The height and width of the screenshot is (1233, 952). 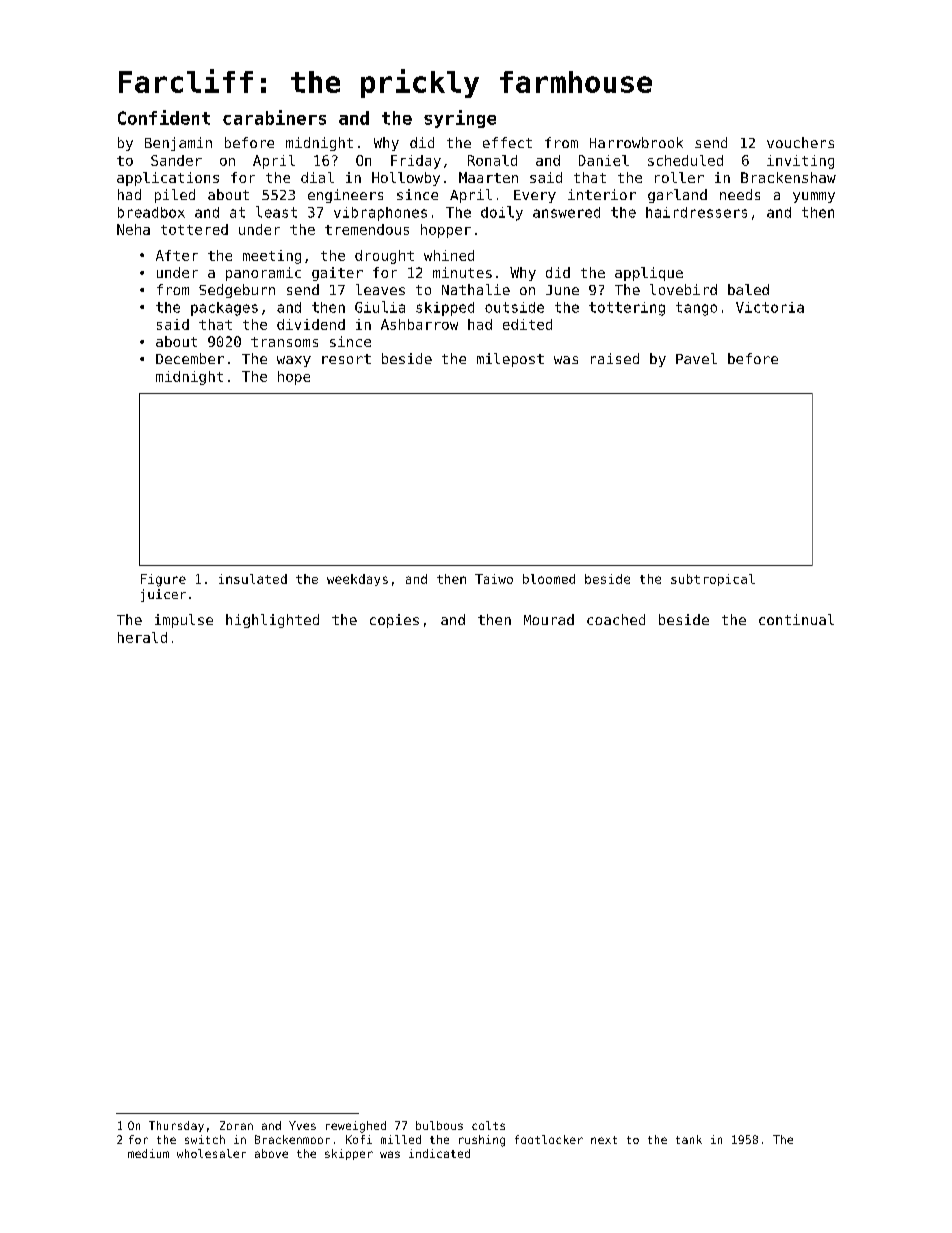 I want to click on least, so click(x=276, y=212).
